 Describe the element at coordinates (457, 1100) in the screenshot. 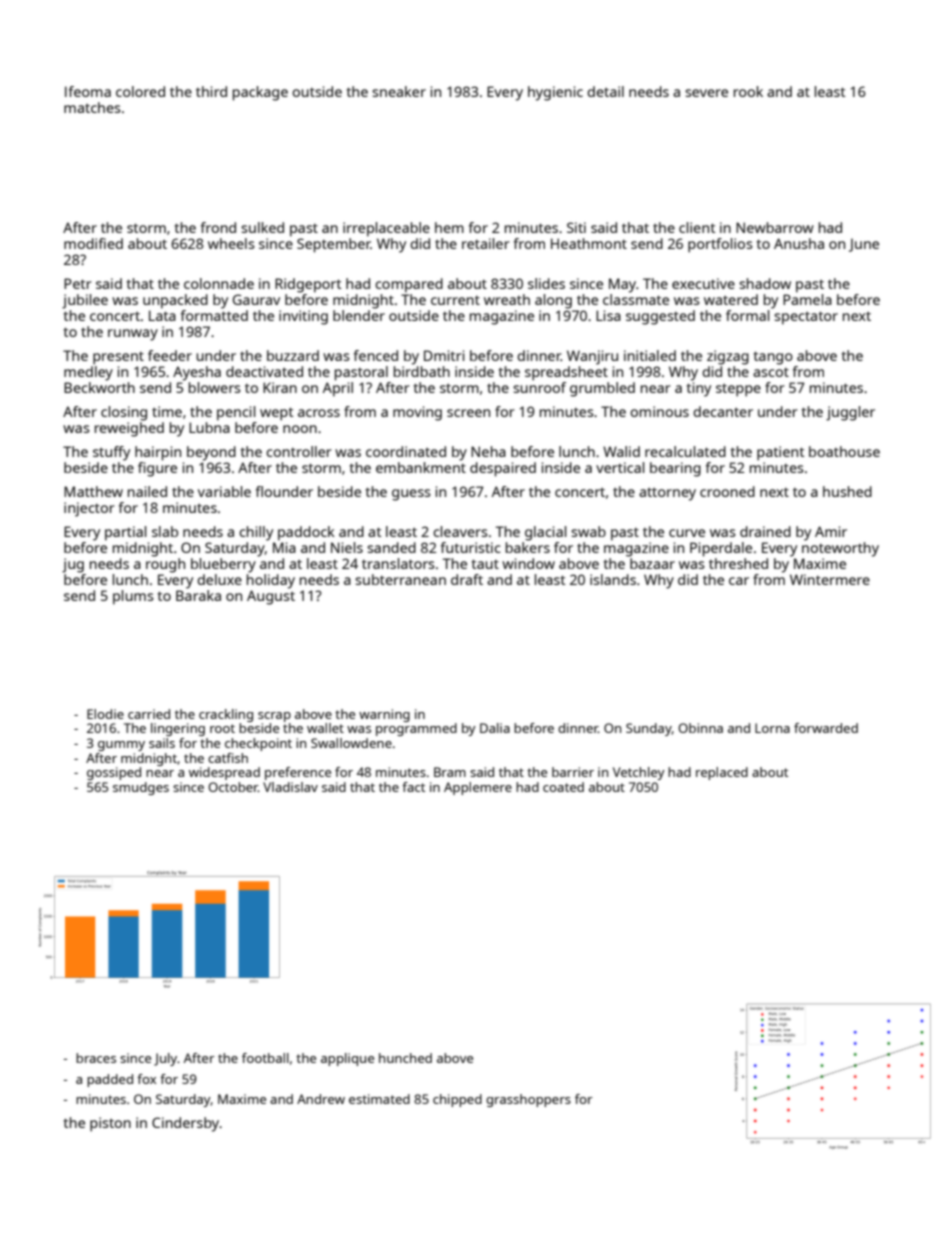

I see `chipped` at that location.
